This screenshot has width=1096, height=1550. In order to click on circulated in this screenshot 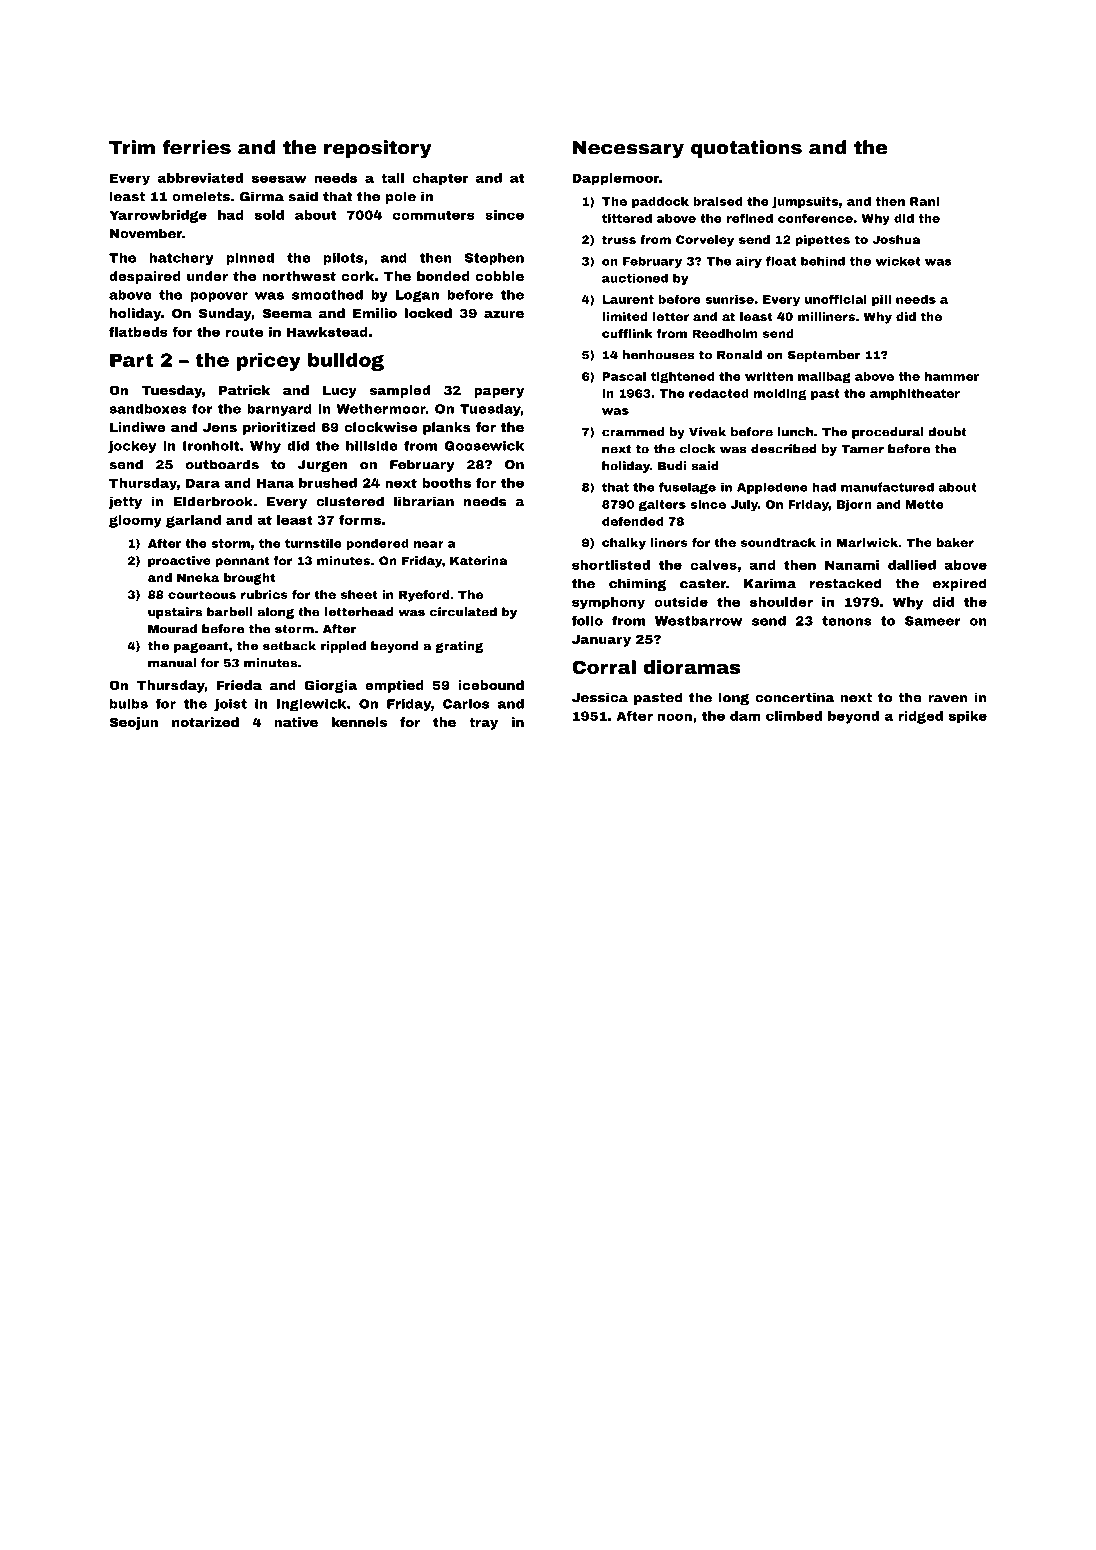, I will do `click(463, 612)`.
